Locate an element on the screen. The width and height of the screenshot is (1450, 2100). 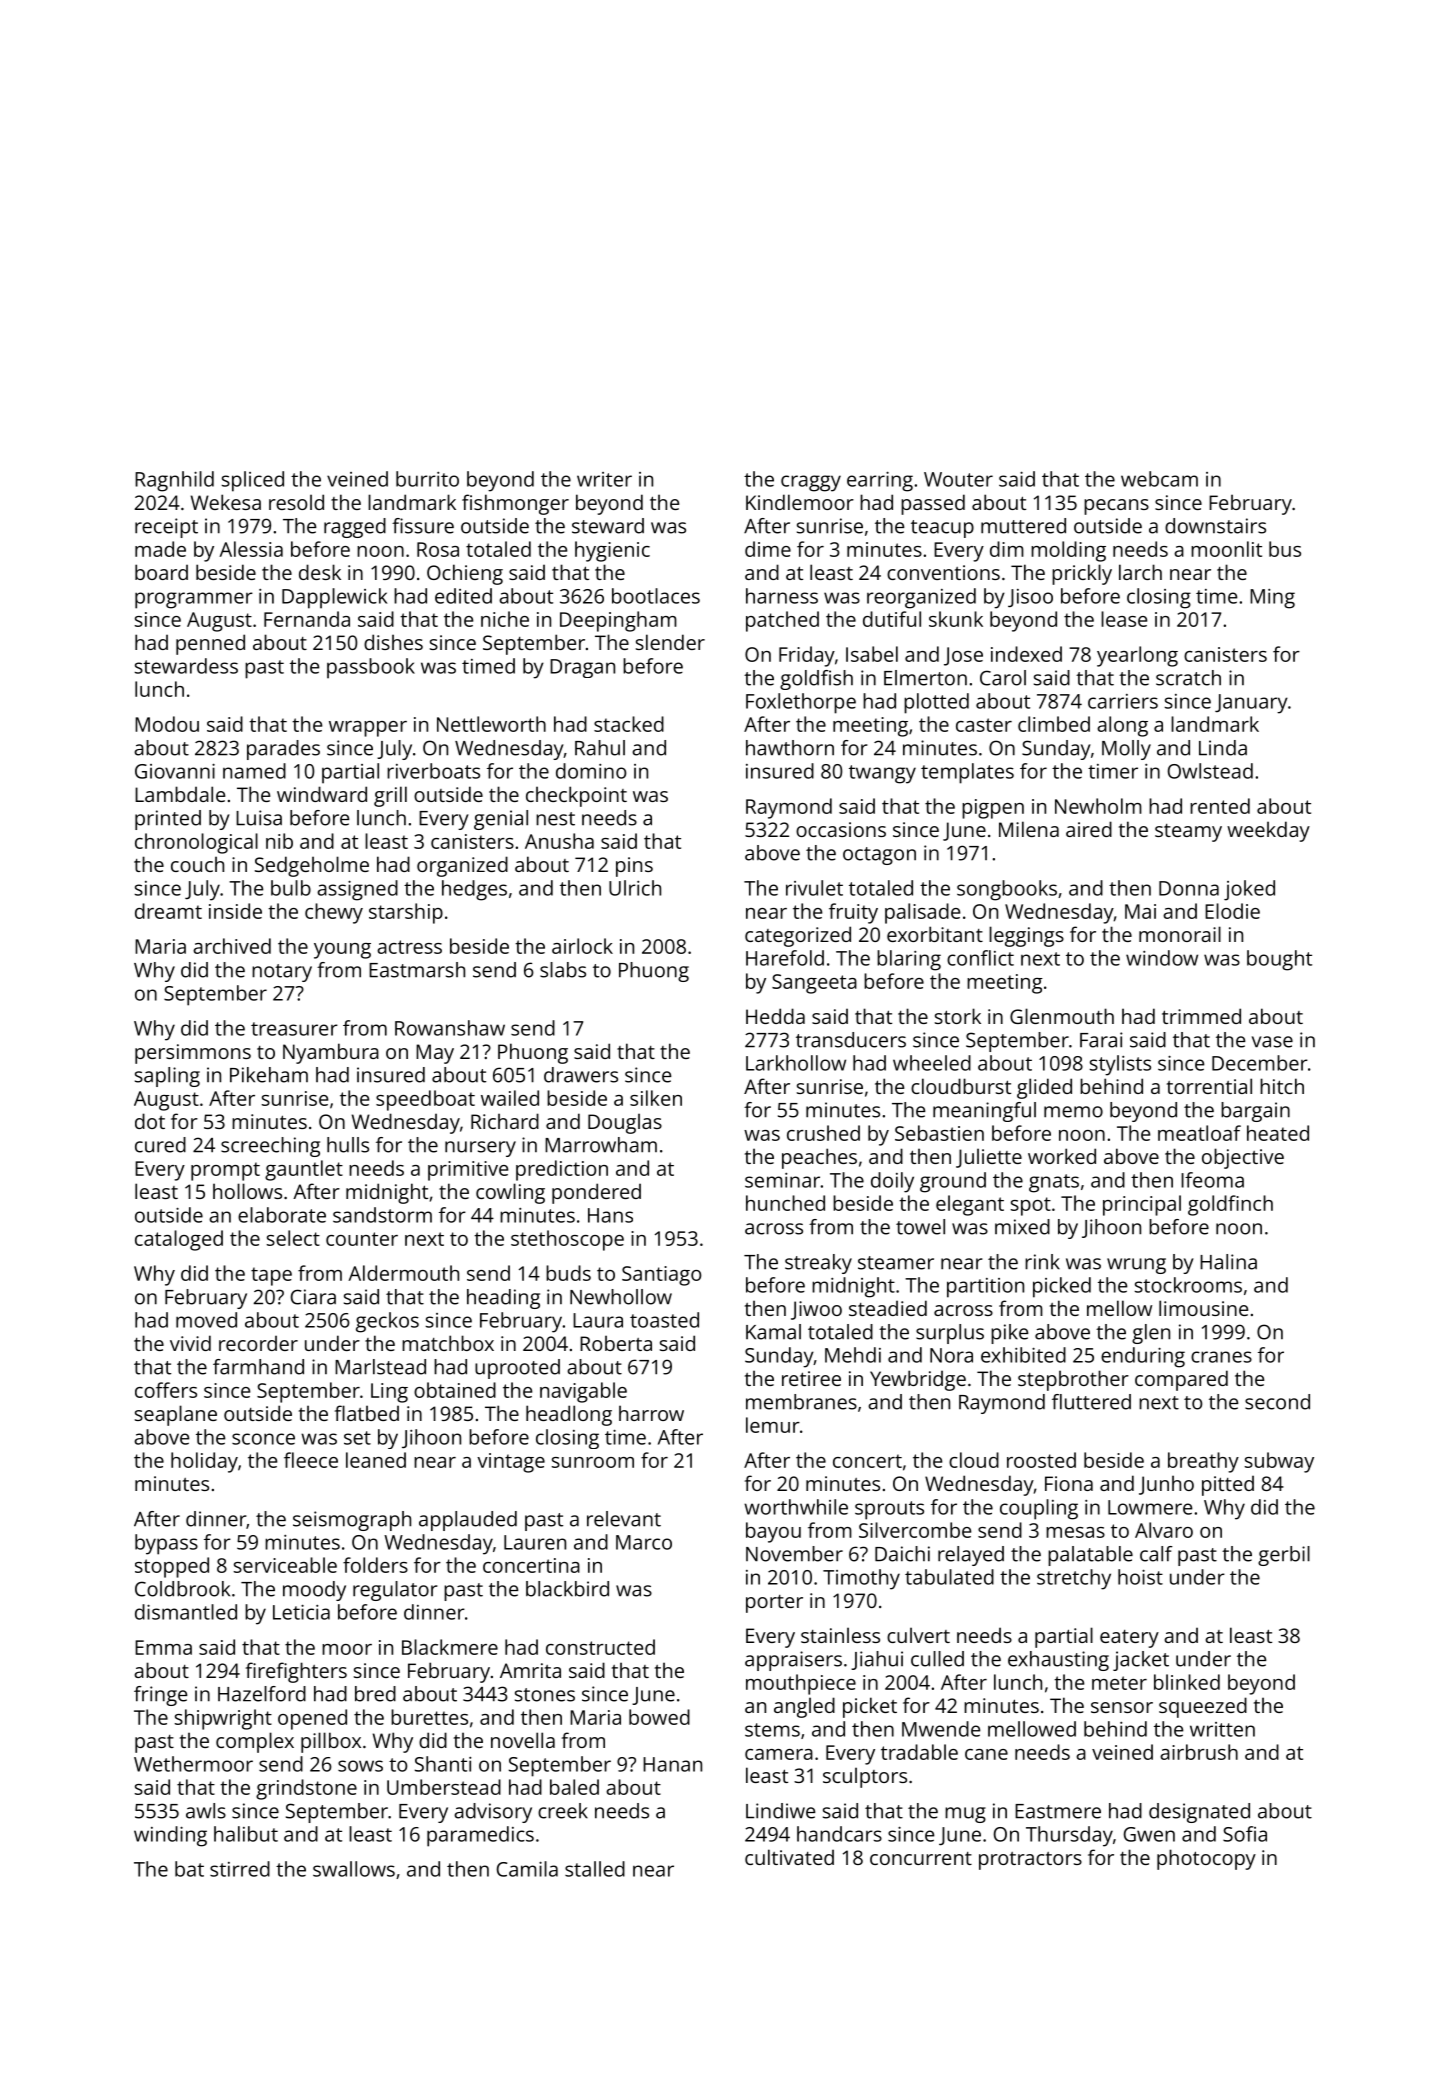
weekday is located at coordinates (1268, 831).
